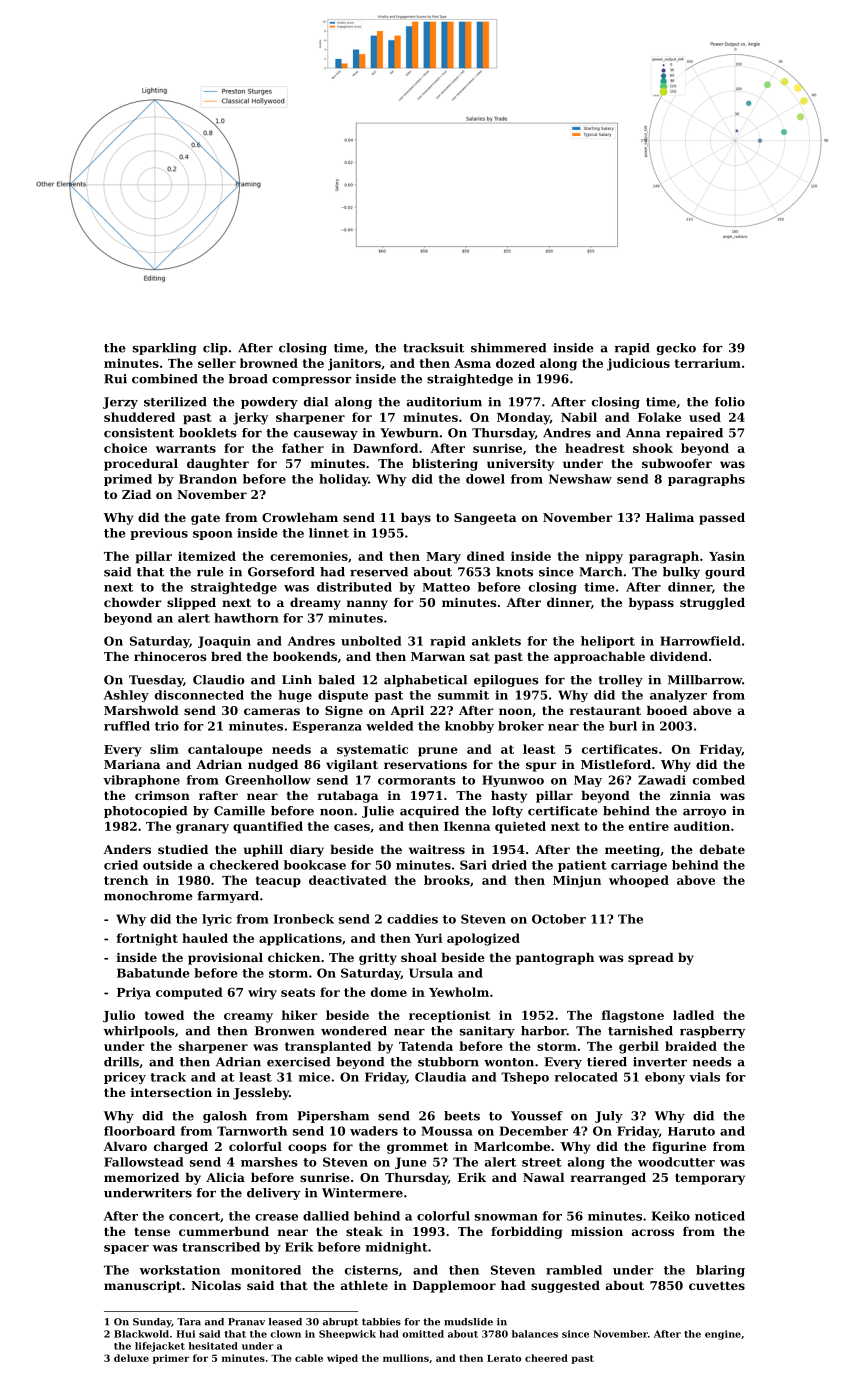 This screenshot has height=1400, width=849. I want to click on mullions, so click(406, 1358).
